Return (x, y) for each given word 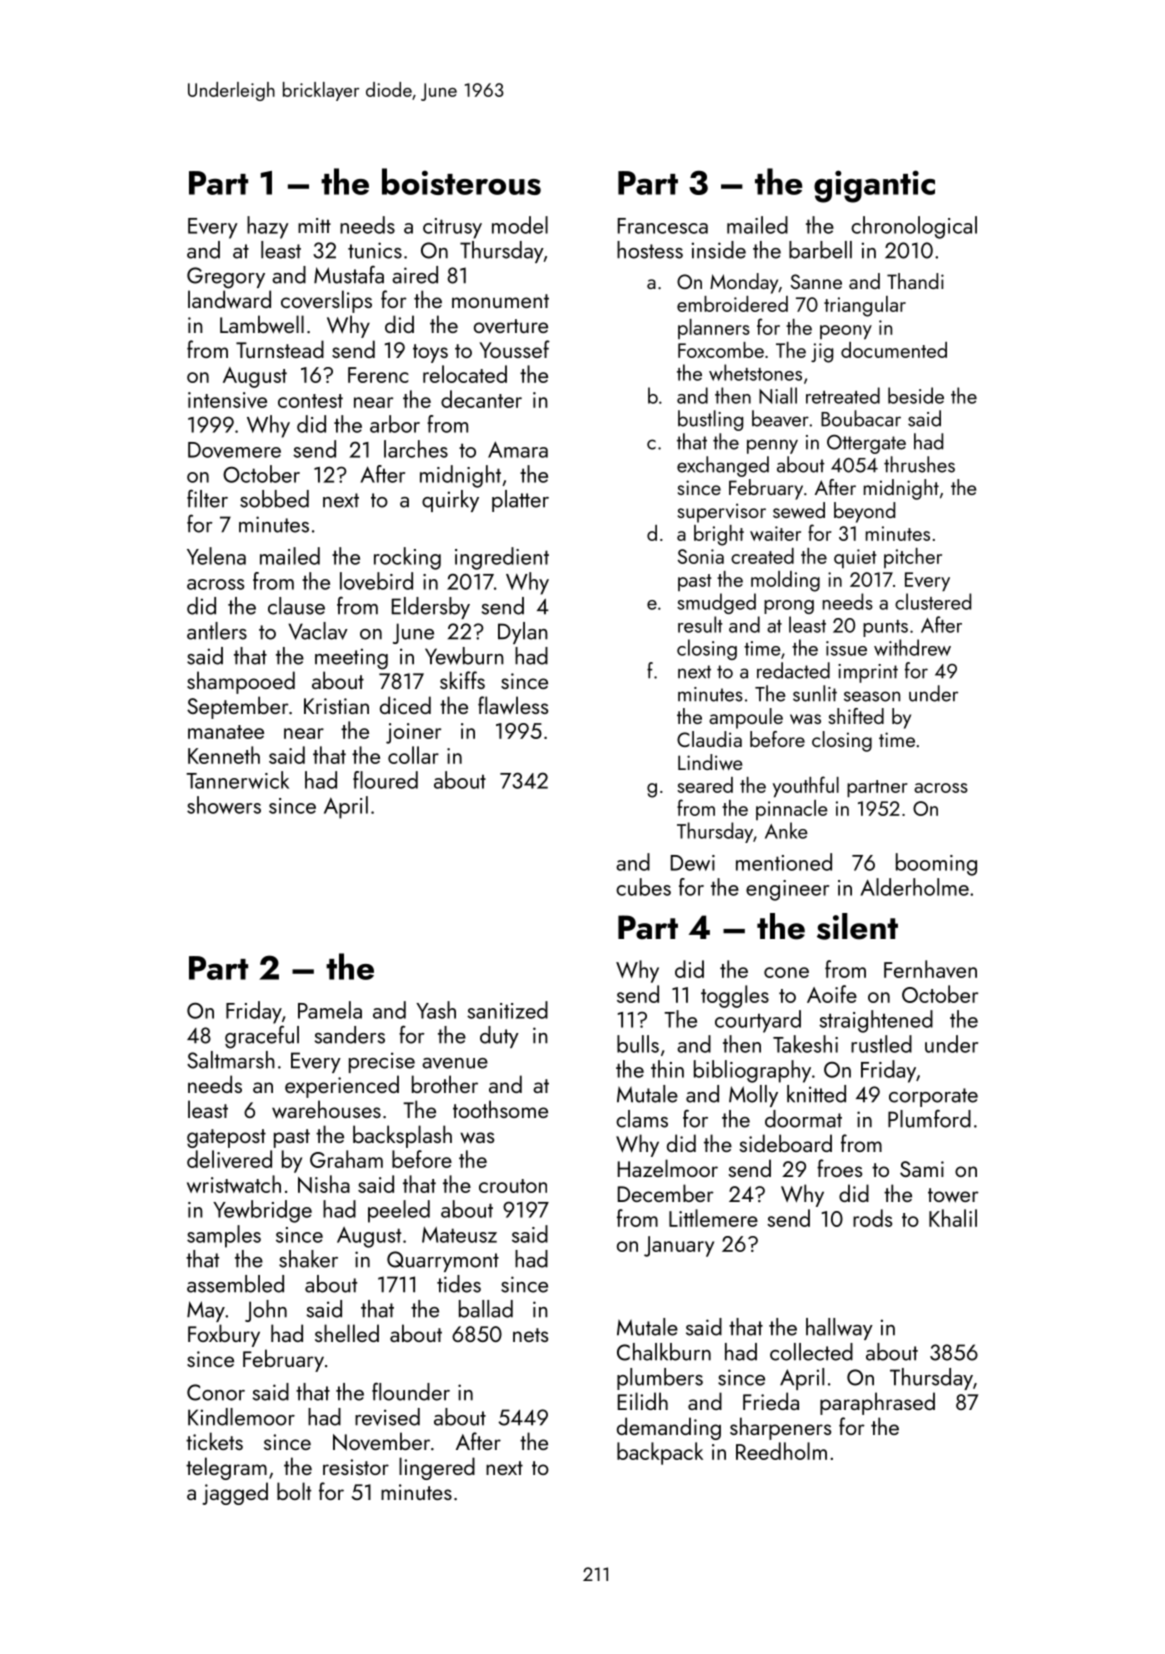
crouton (513, 1186)
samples (224, 1236)
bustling (710, 420)
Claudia (709, 739)
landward (229, 299)
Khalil (953, 1218)
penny (772, 446)
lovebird (376, 581)
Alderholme (914, 887)
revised (387, 1417)
